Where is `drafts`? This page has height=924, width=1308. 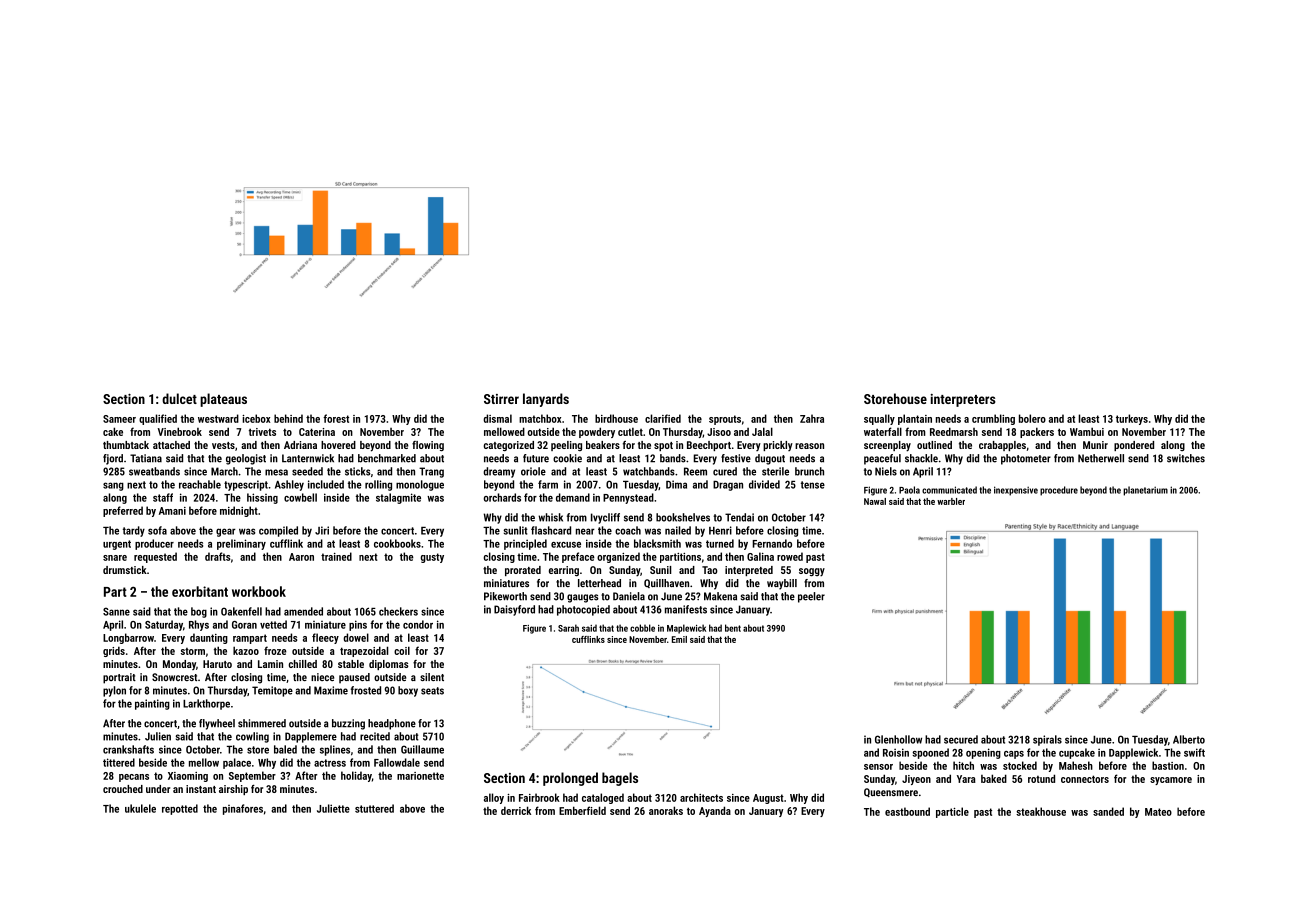
drafts is located at coordinates (217, 556).
